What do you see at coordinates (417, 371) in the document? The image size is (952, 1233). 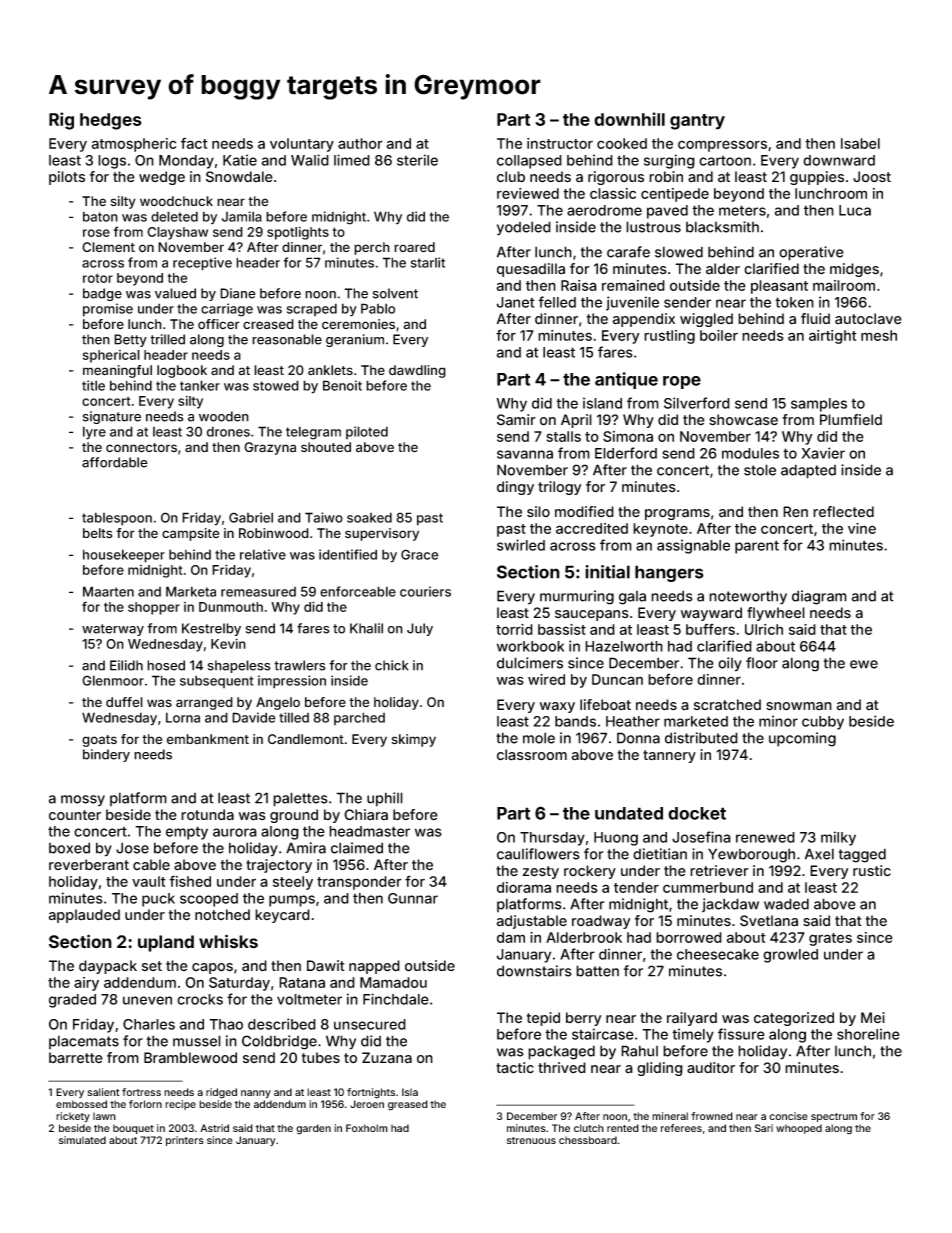 I see `dawdling` at bounding box center [417, 371].
